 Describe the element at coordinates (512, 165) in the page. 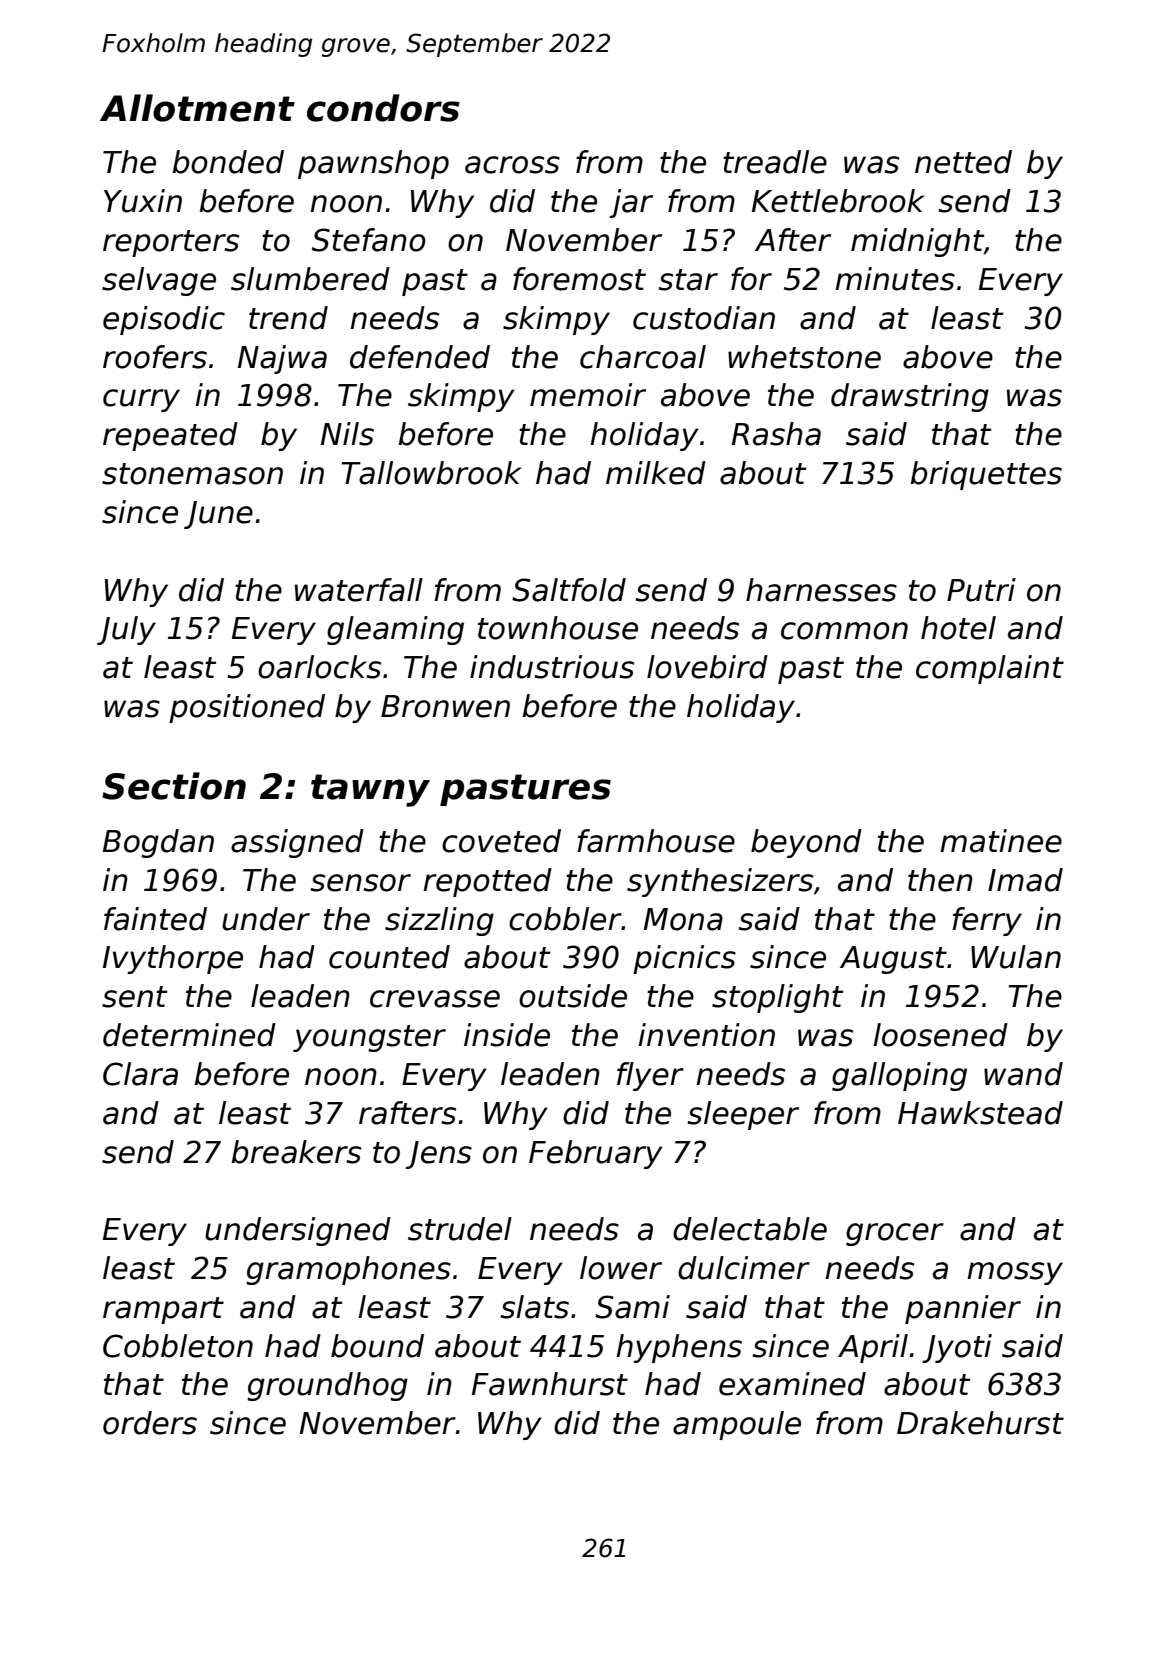

I see `across` at that location.
